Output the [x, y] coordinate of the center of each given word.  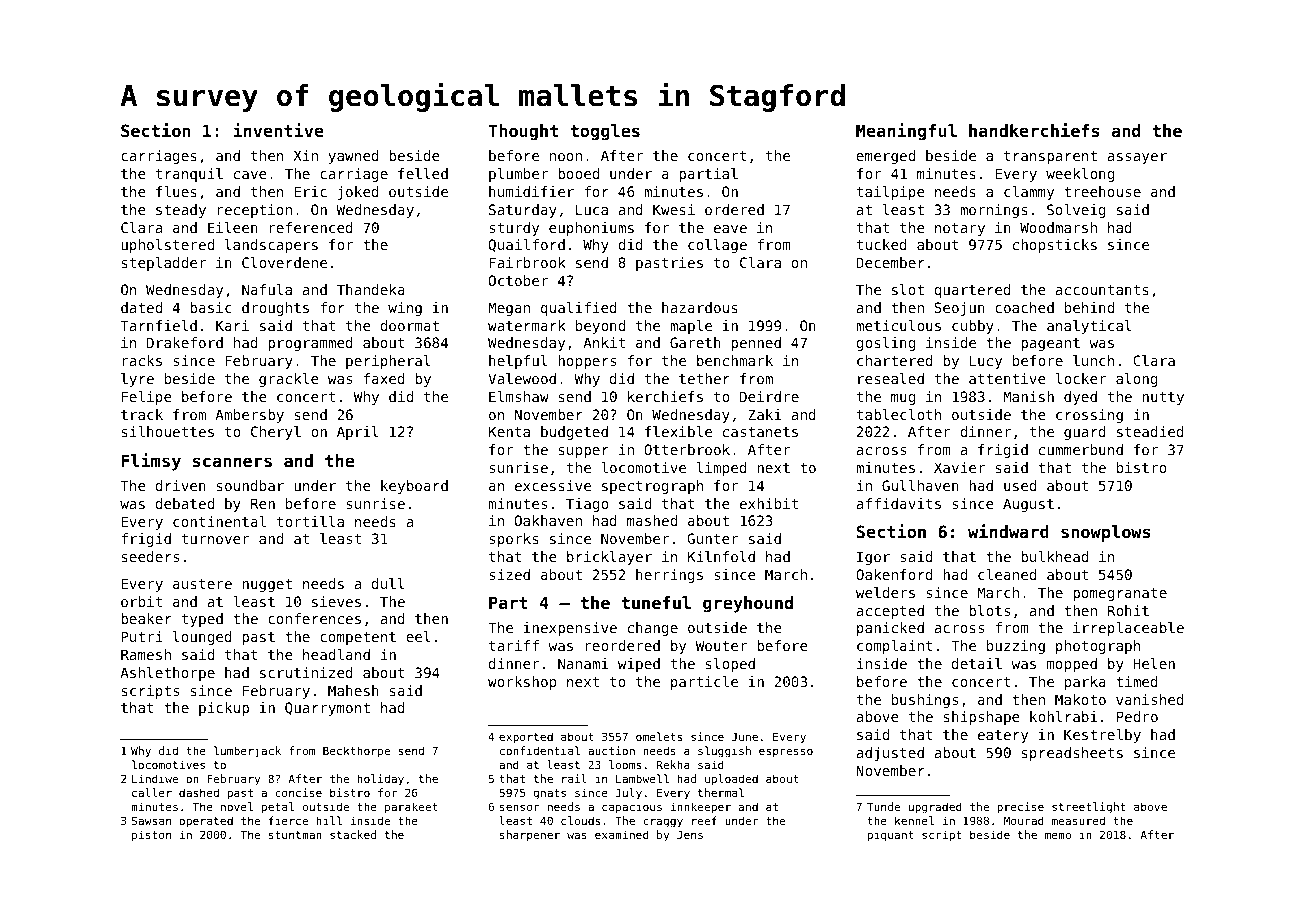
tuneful [656, 602]
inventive [278, 130]
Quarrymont [327, 709]
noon [566, 157]
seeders [150, 556]
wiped [639, 665]
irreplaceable [1128, 629]
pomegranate [1120, 594]
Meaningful [906, 132]
